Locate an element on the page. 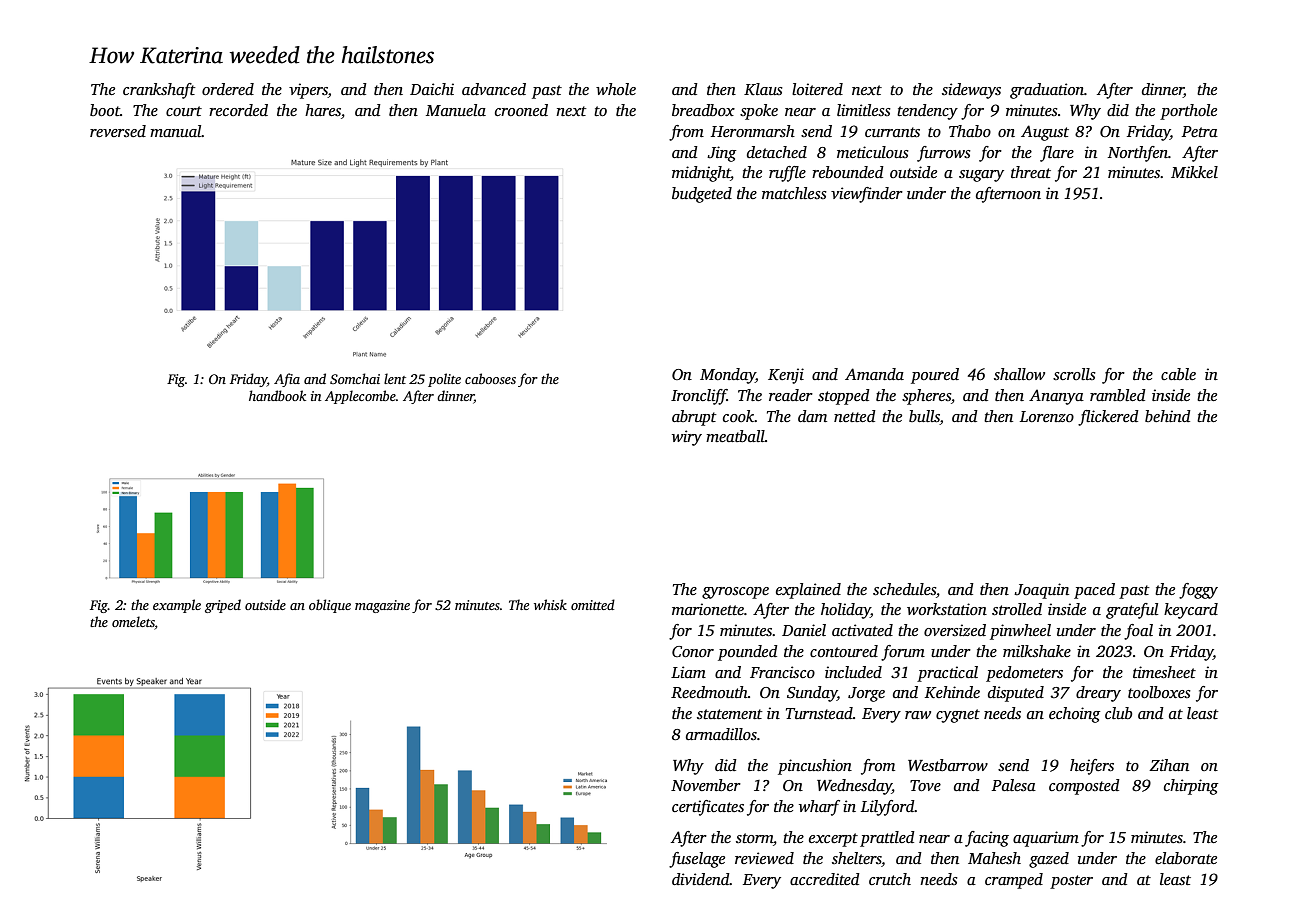  whisk is located at coordinates (550, 604).
